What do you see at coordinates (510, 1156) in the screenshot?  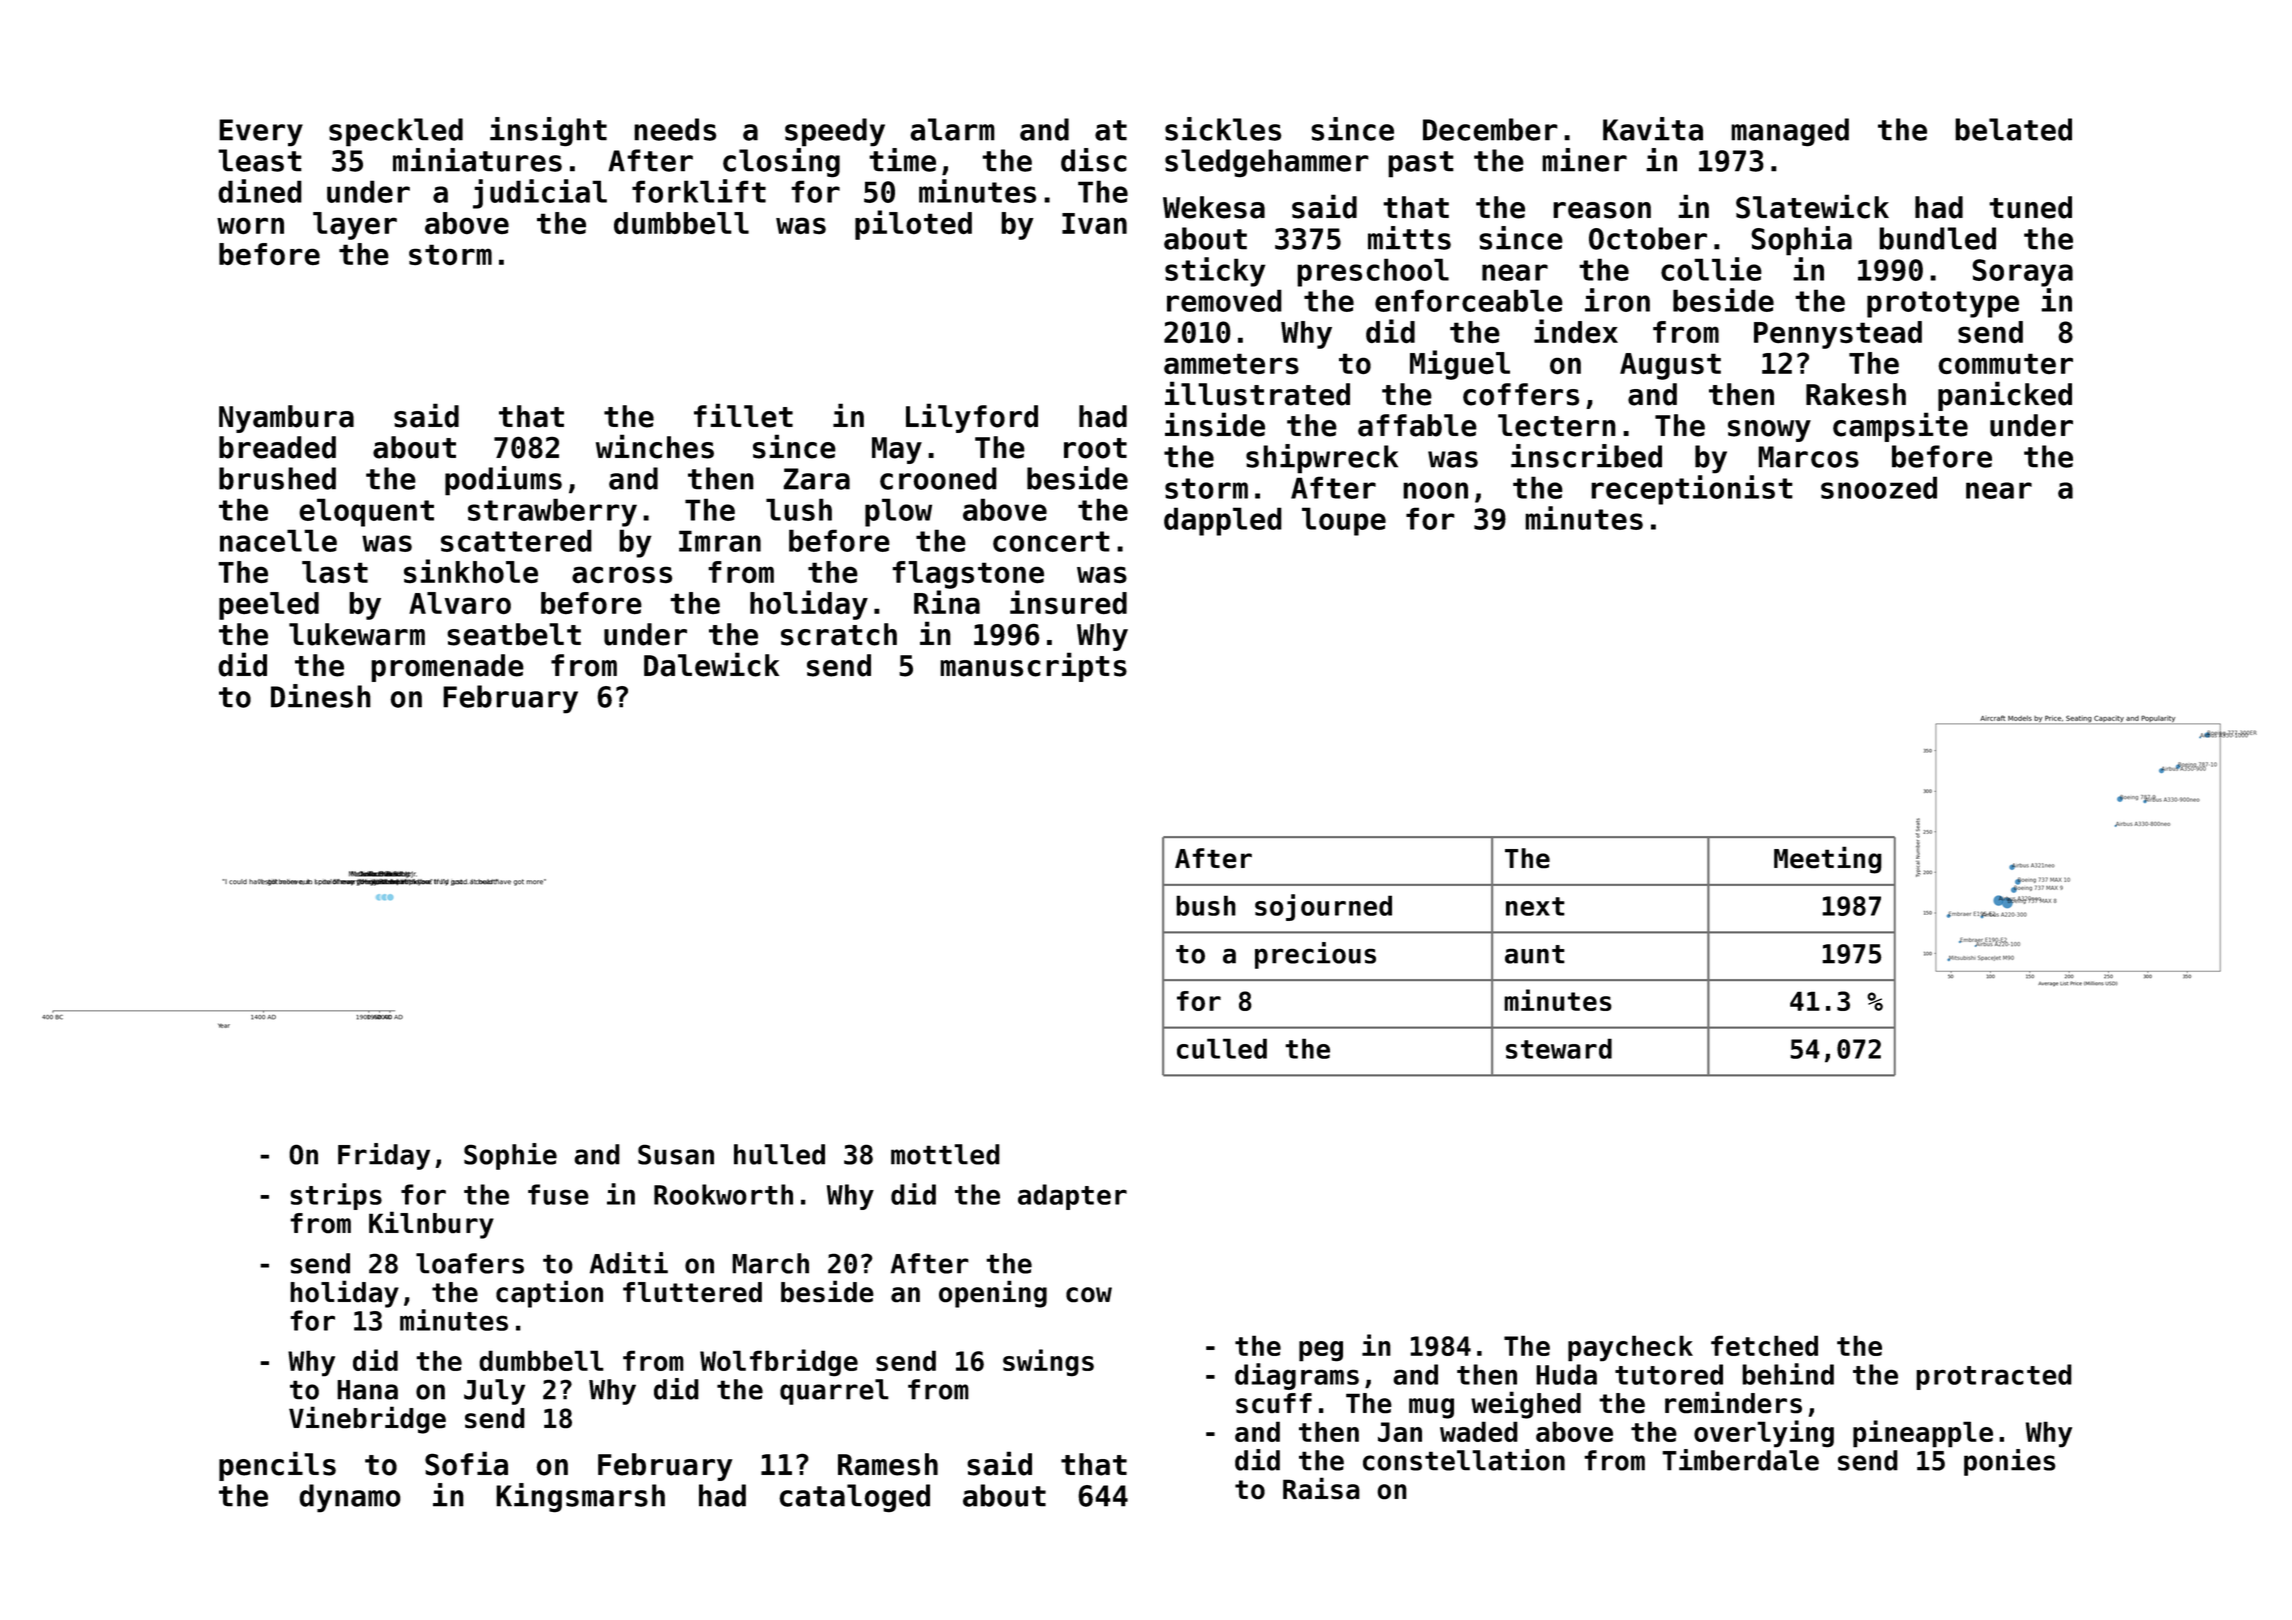 I see `Sophie` at bounding box center [510, 1156].
